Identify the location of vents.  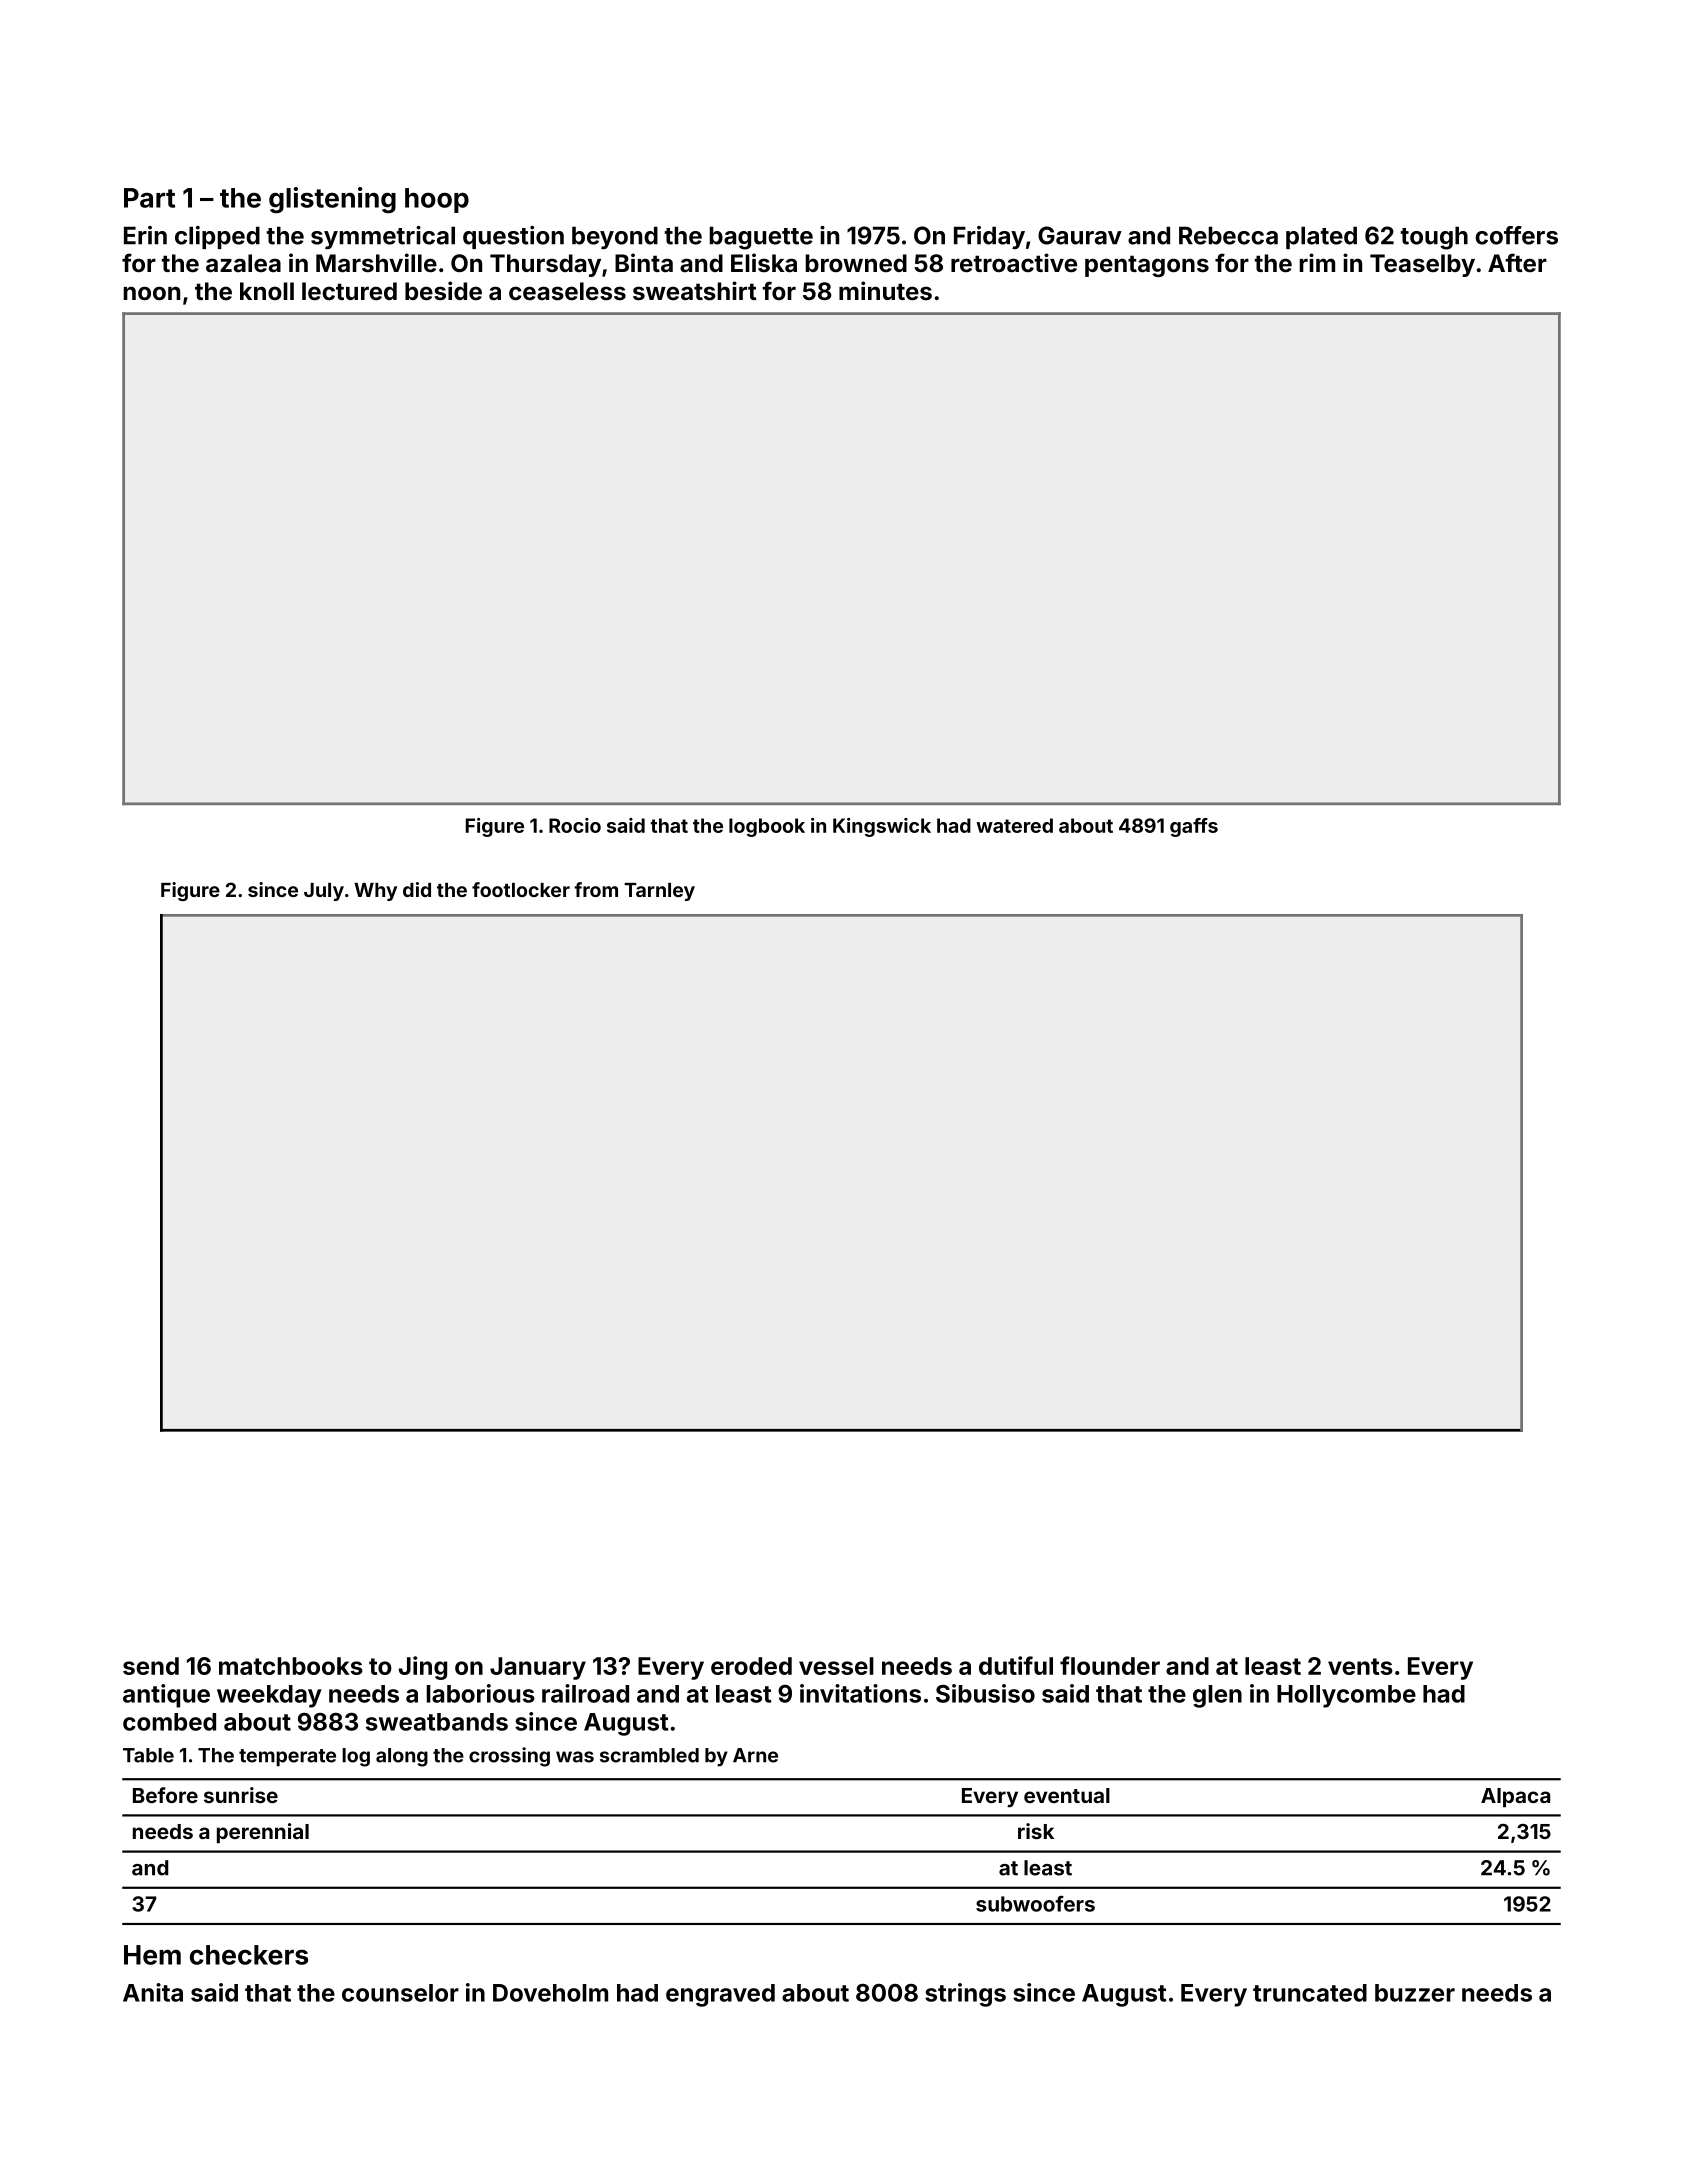
(1360, 1666).
